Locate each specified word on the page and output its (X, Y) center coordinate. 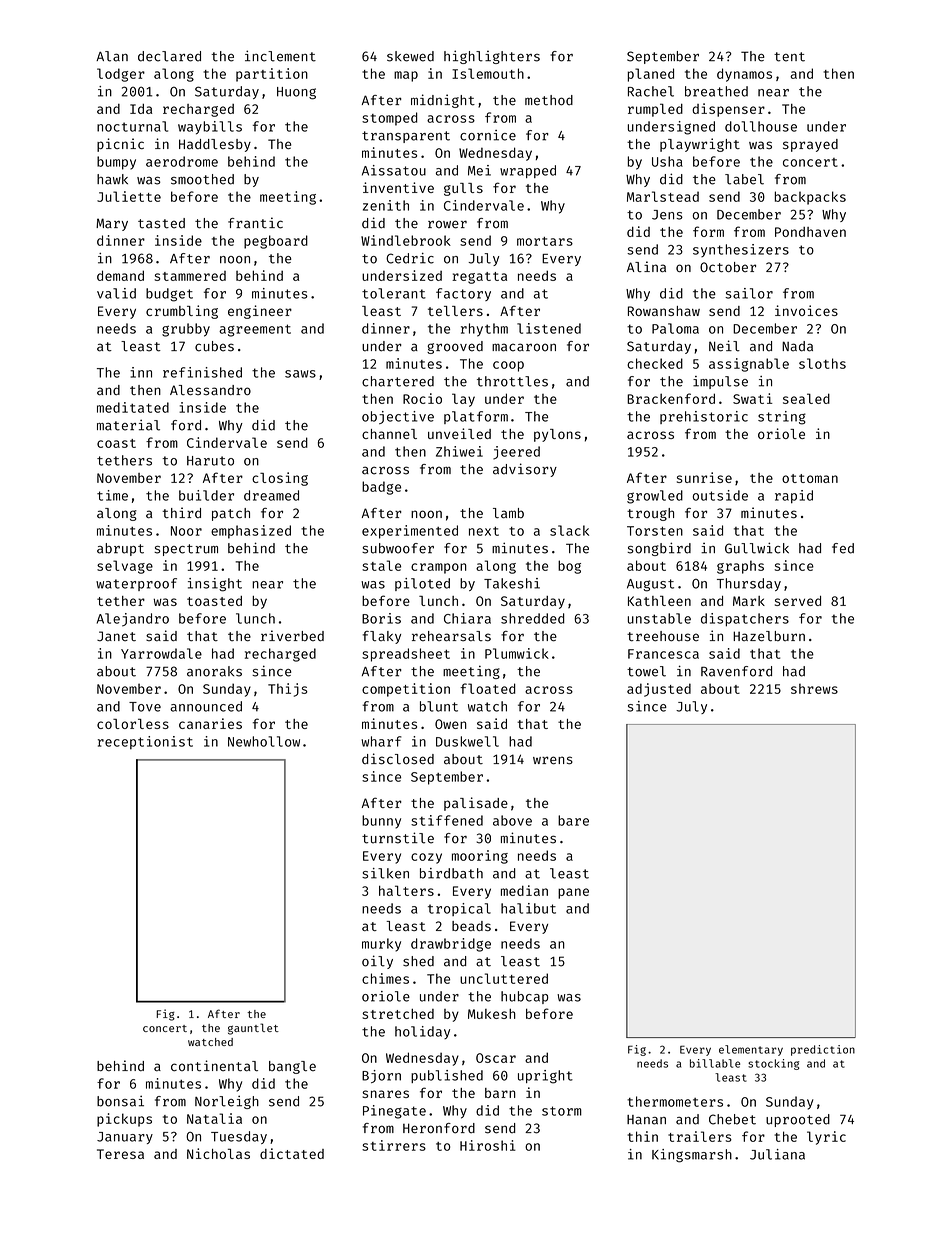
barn (500, 1093)
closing (280, 479)
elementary (751, 1050)
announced (206, 706)
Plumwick (517, 653)
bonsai (120, 1101)
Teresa (120, 1154)
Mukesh (491, 1014)
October (728, 267)
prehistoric (704, 417)
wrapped (528, 171)
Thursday (749, 584)
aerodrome (182, 161)
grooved (455, 347)
